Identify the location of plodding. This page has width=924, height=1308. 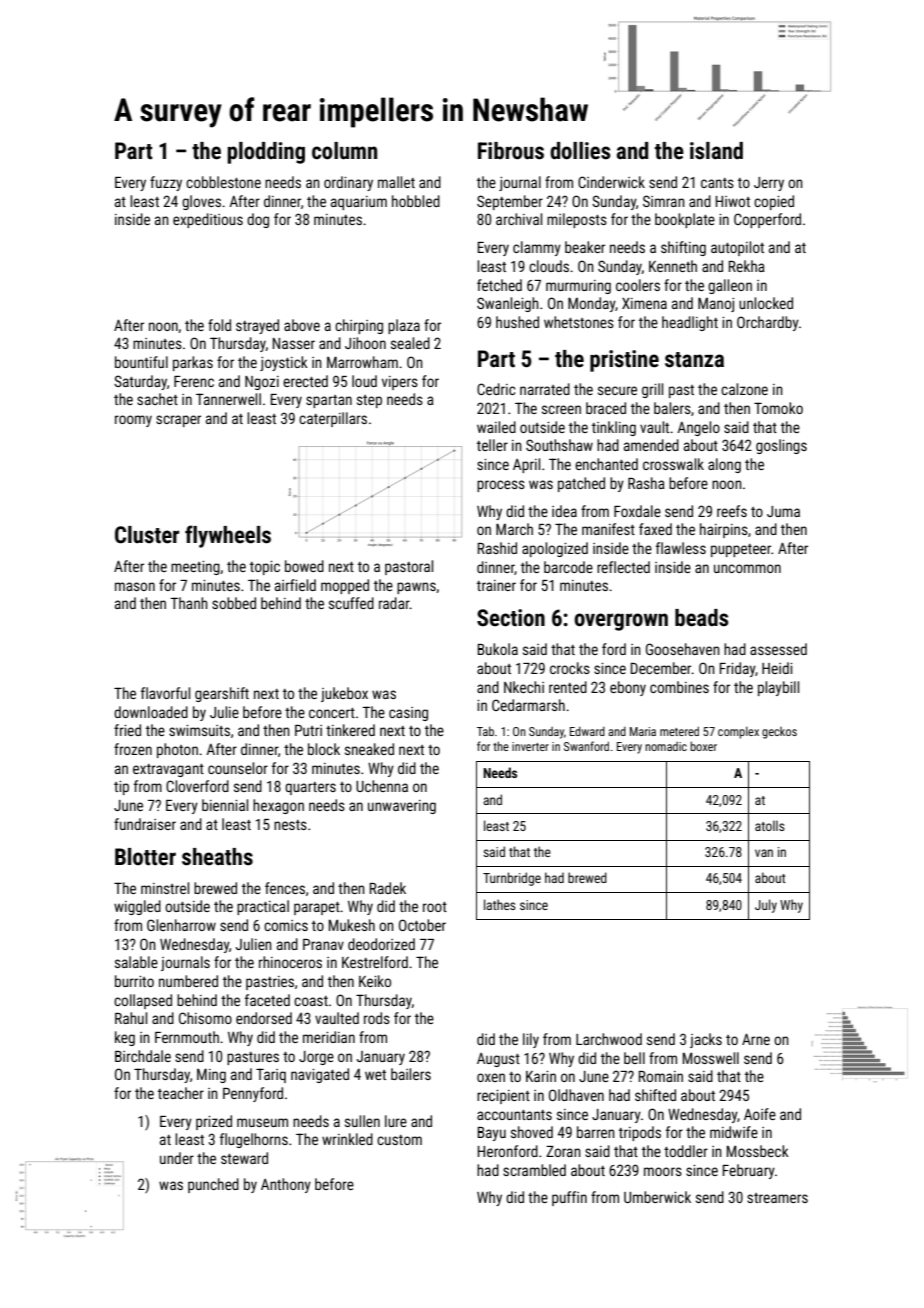
(266, 153).
